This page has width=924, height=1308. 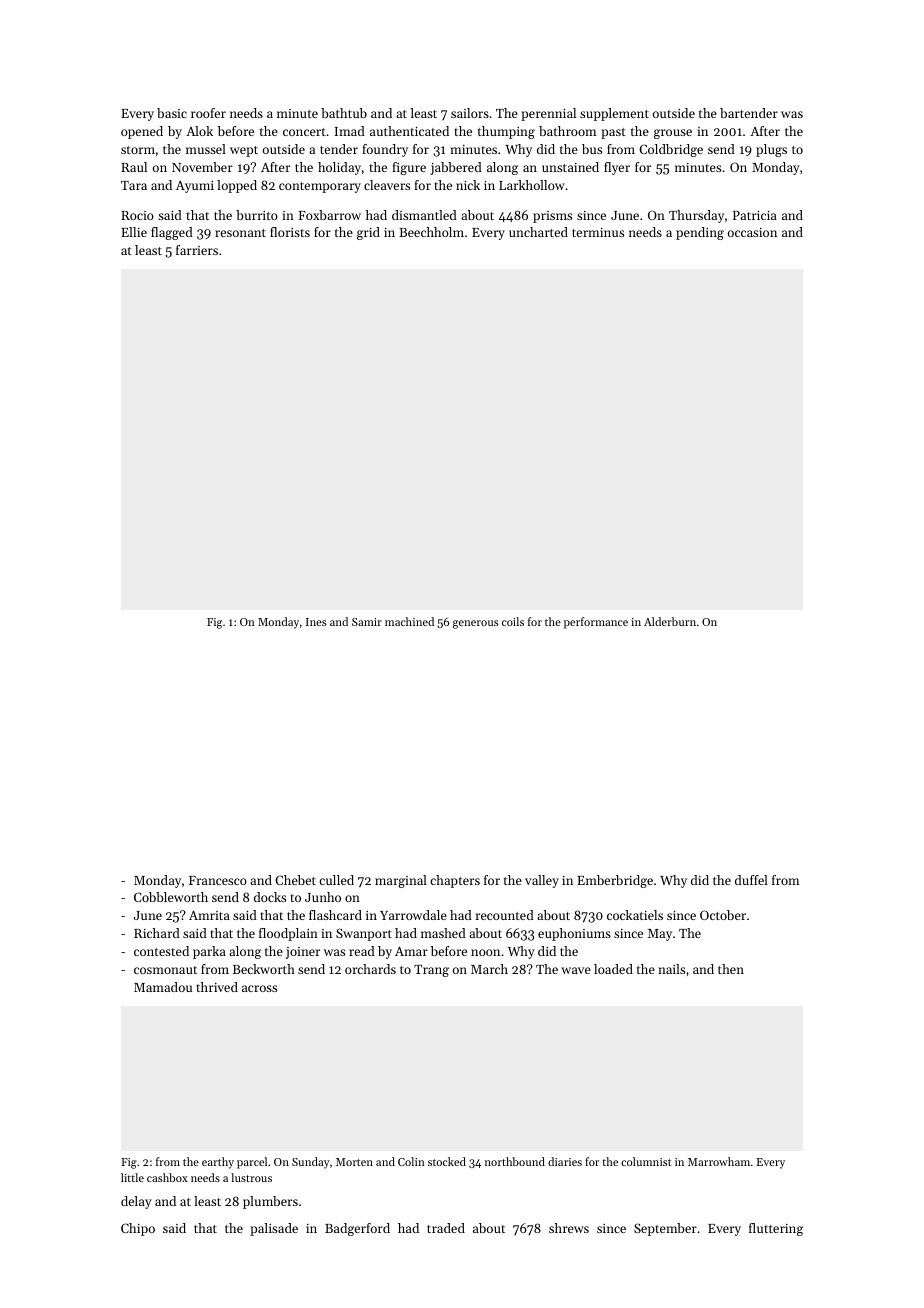 I want to click on farriers, so click(x=197, y=250).
